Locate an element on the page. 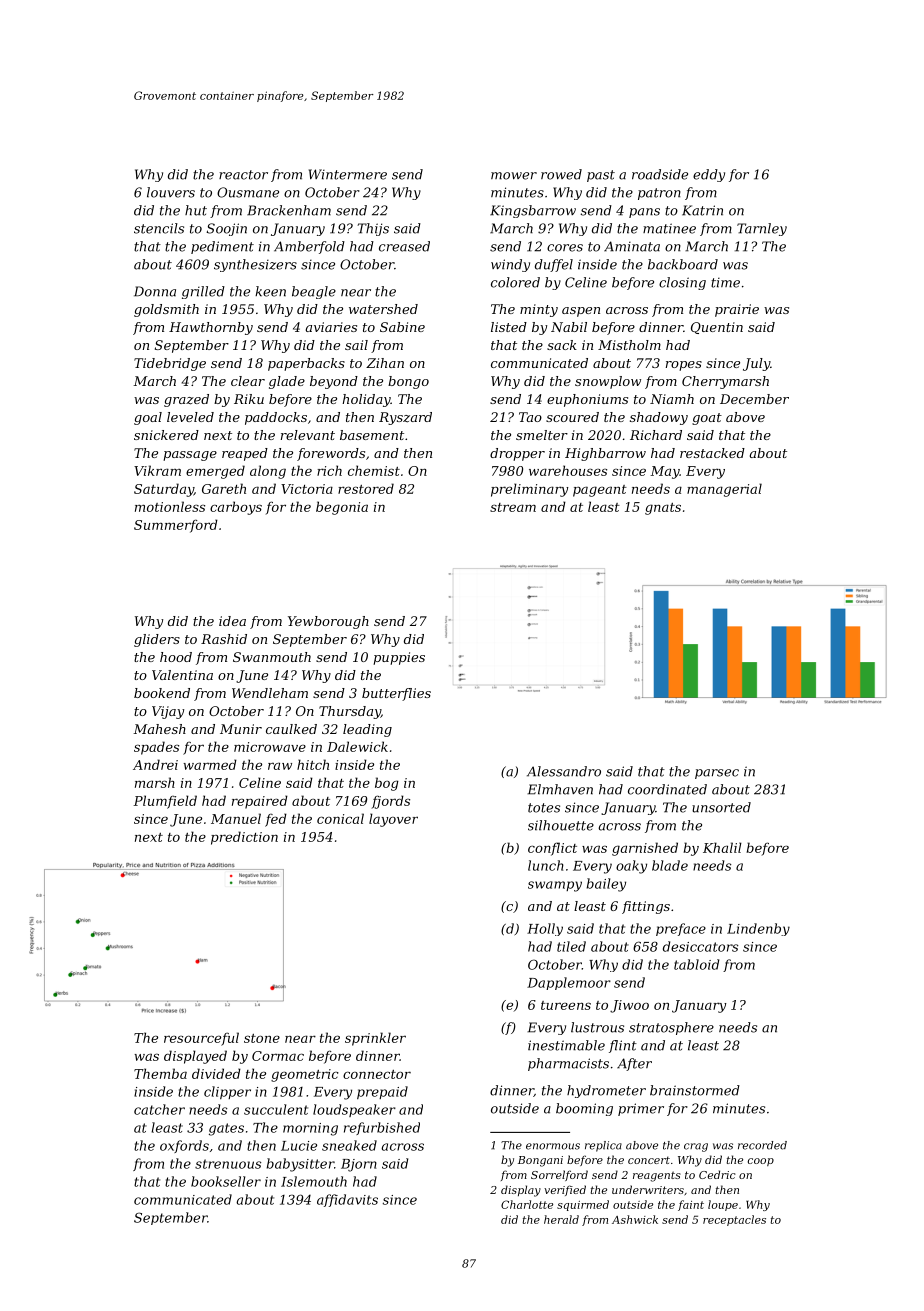 The image size is (924, 1311). resourceful is located at coordinates (201, 1039).
